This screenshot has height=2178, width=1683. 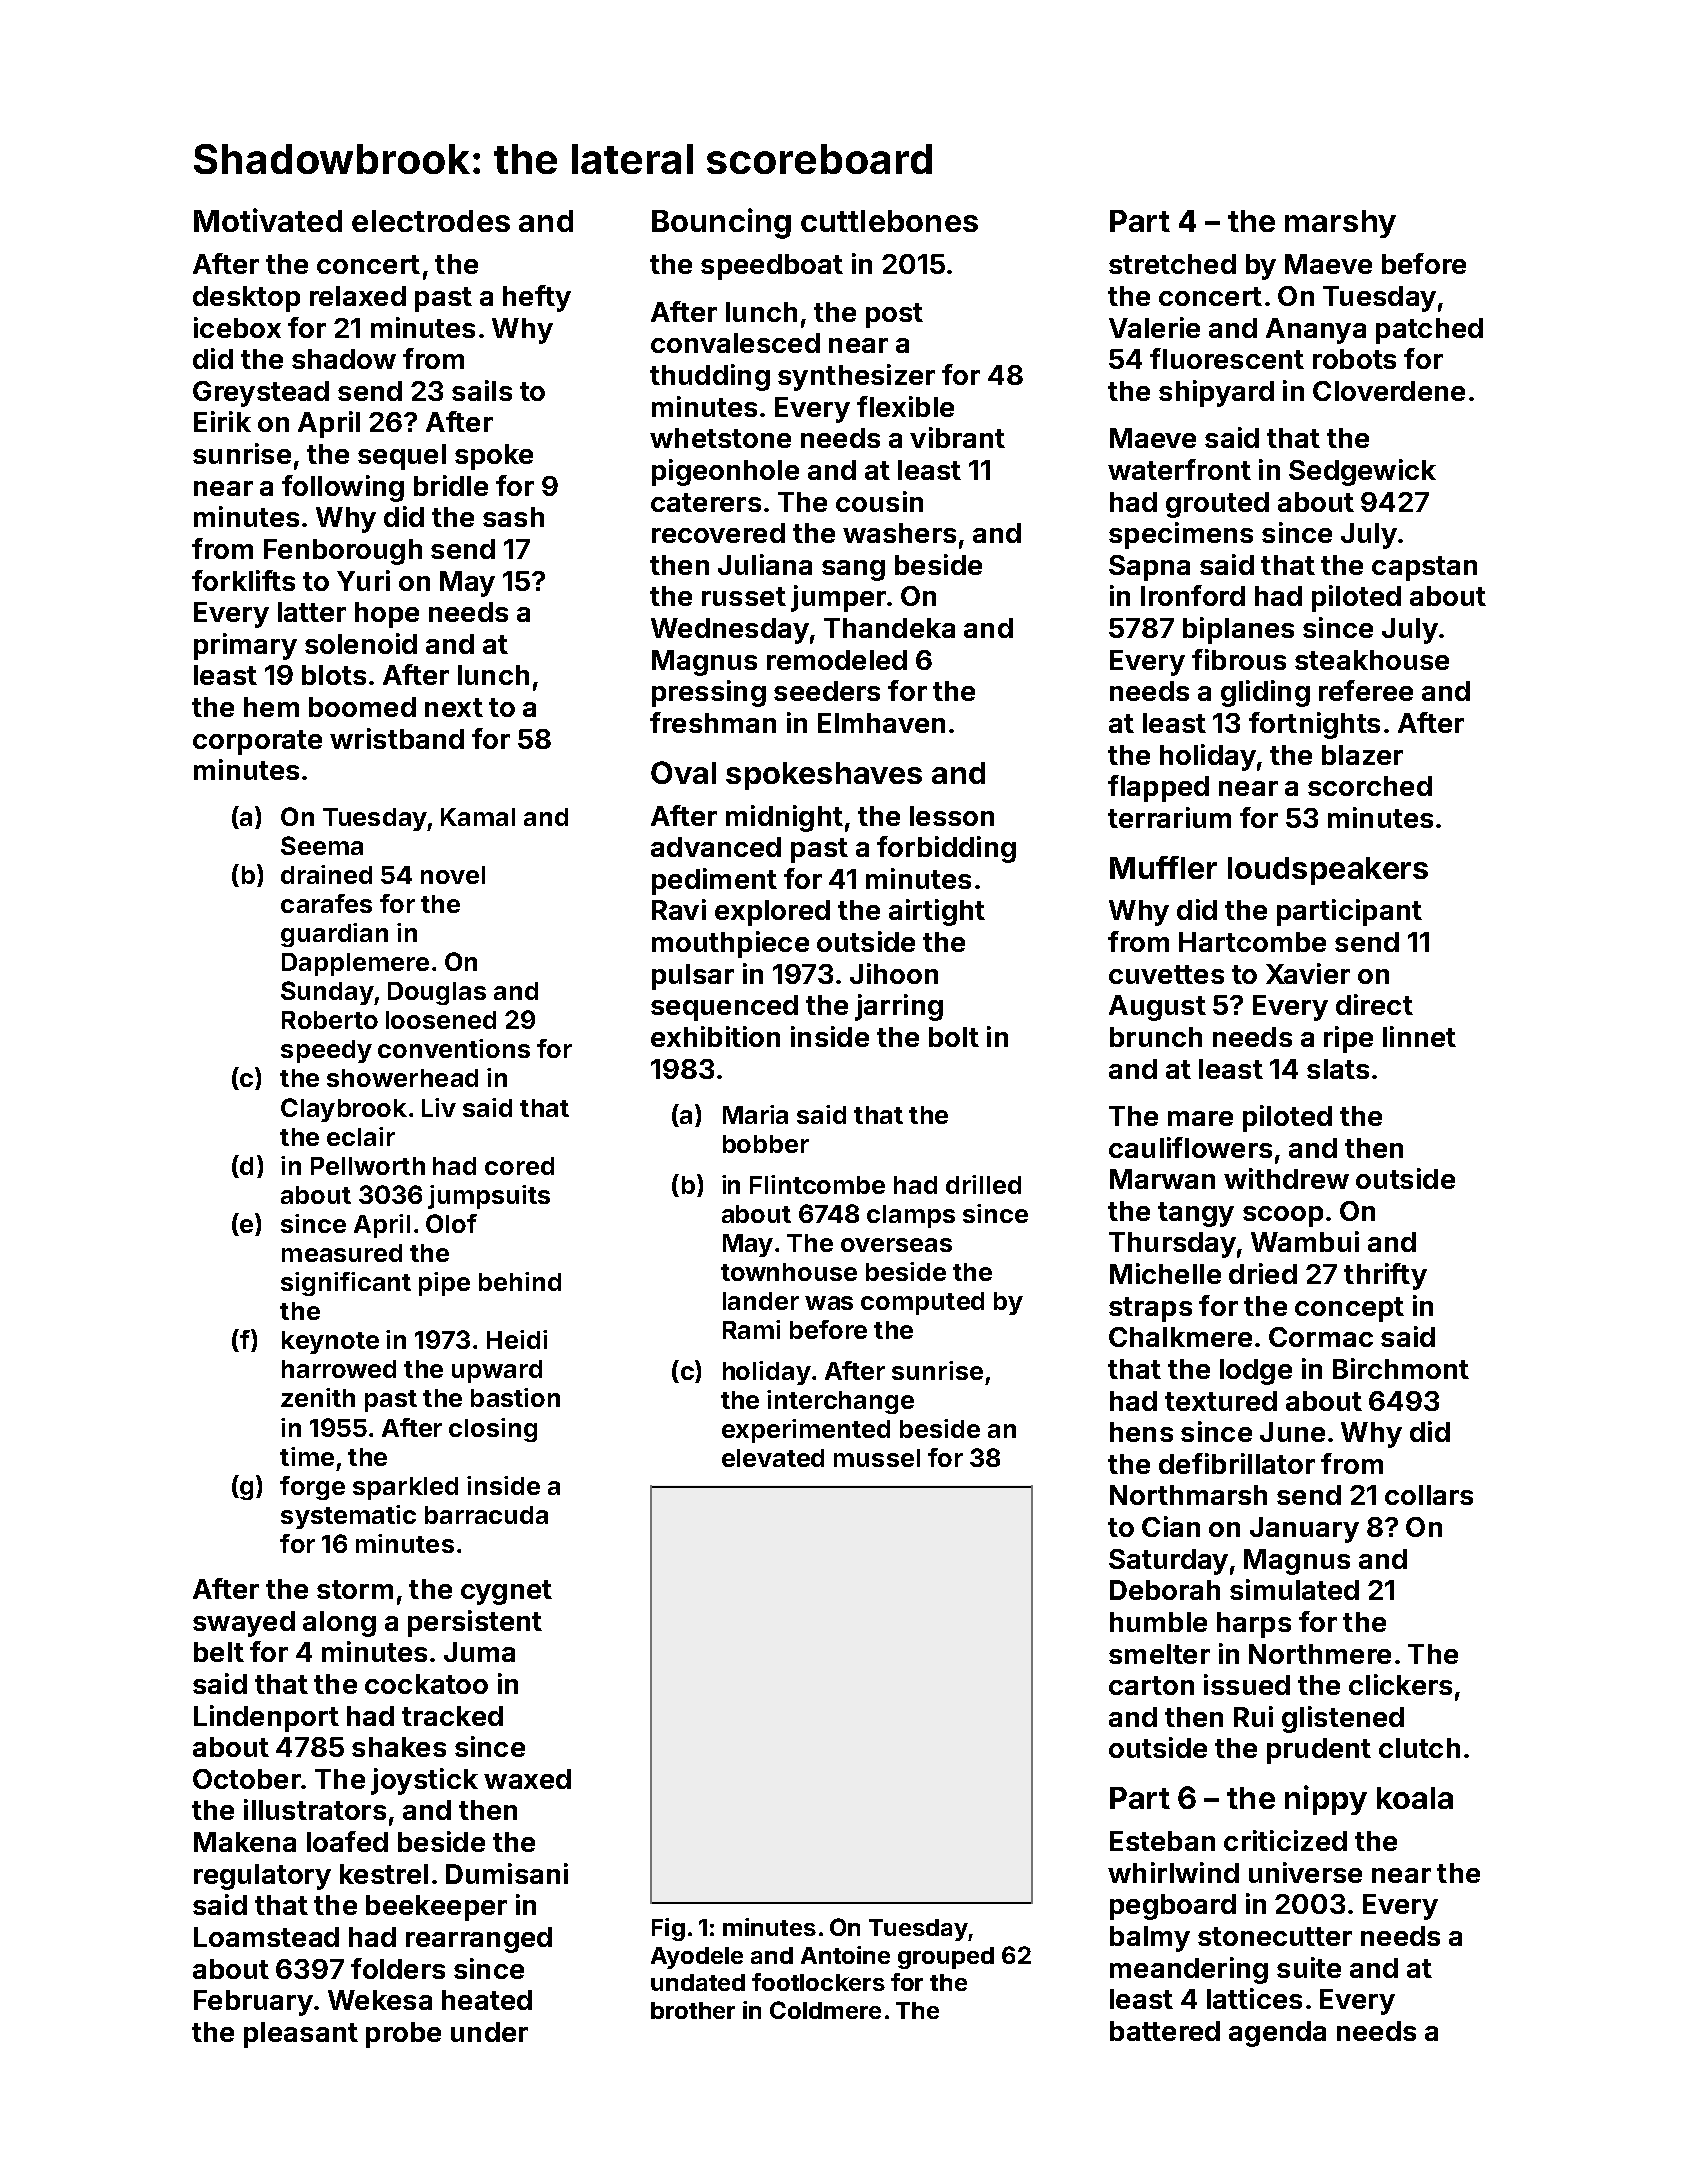 What do you see at coordinates (399, 1747) in the screenshot?
I see `shakes` at bounding box center [399, 1747].
